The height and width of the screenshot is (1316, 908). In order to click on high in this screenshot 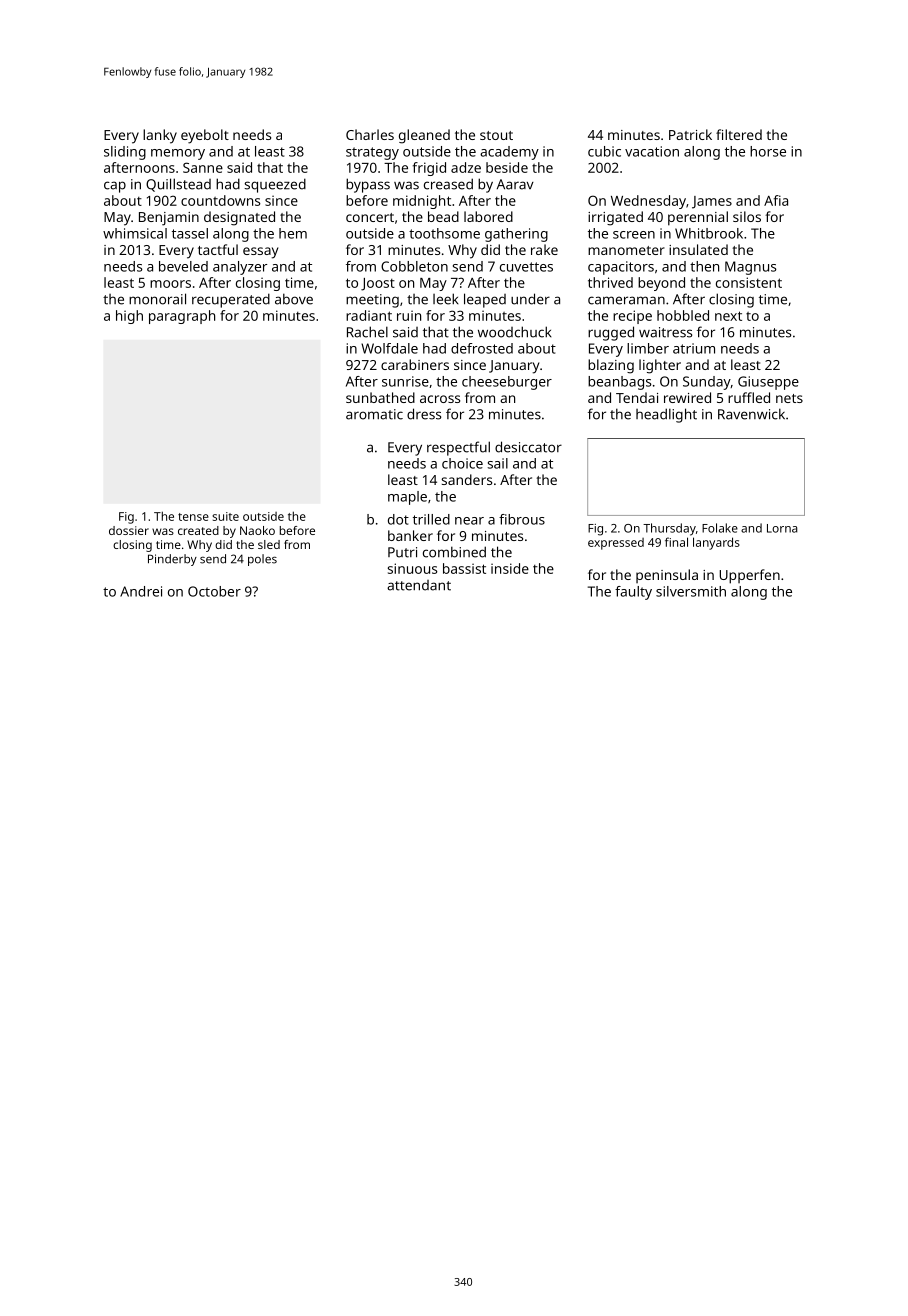, I will do `click(129, 317)`.
